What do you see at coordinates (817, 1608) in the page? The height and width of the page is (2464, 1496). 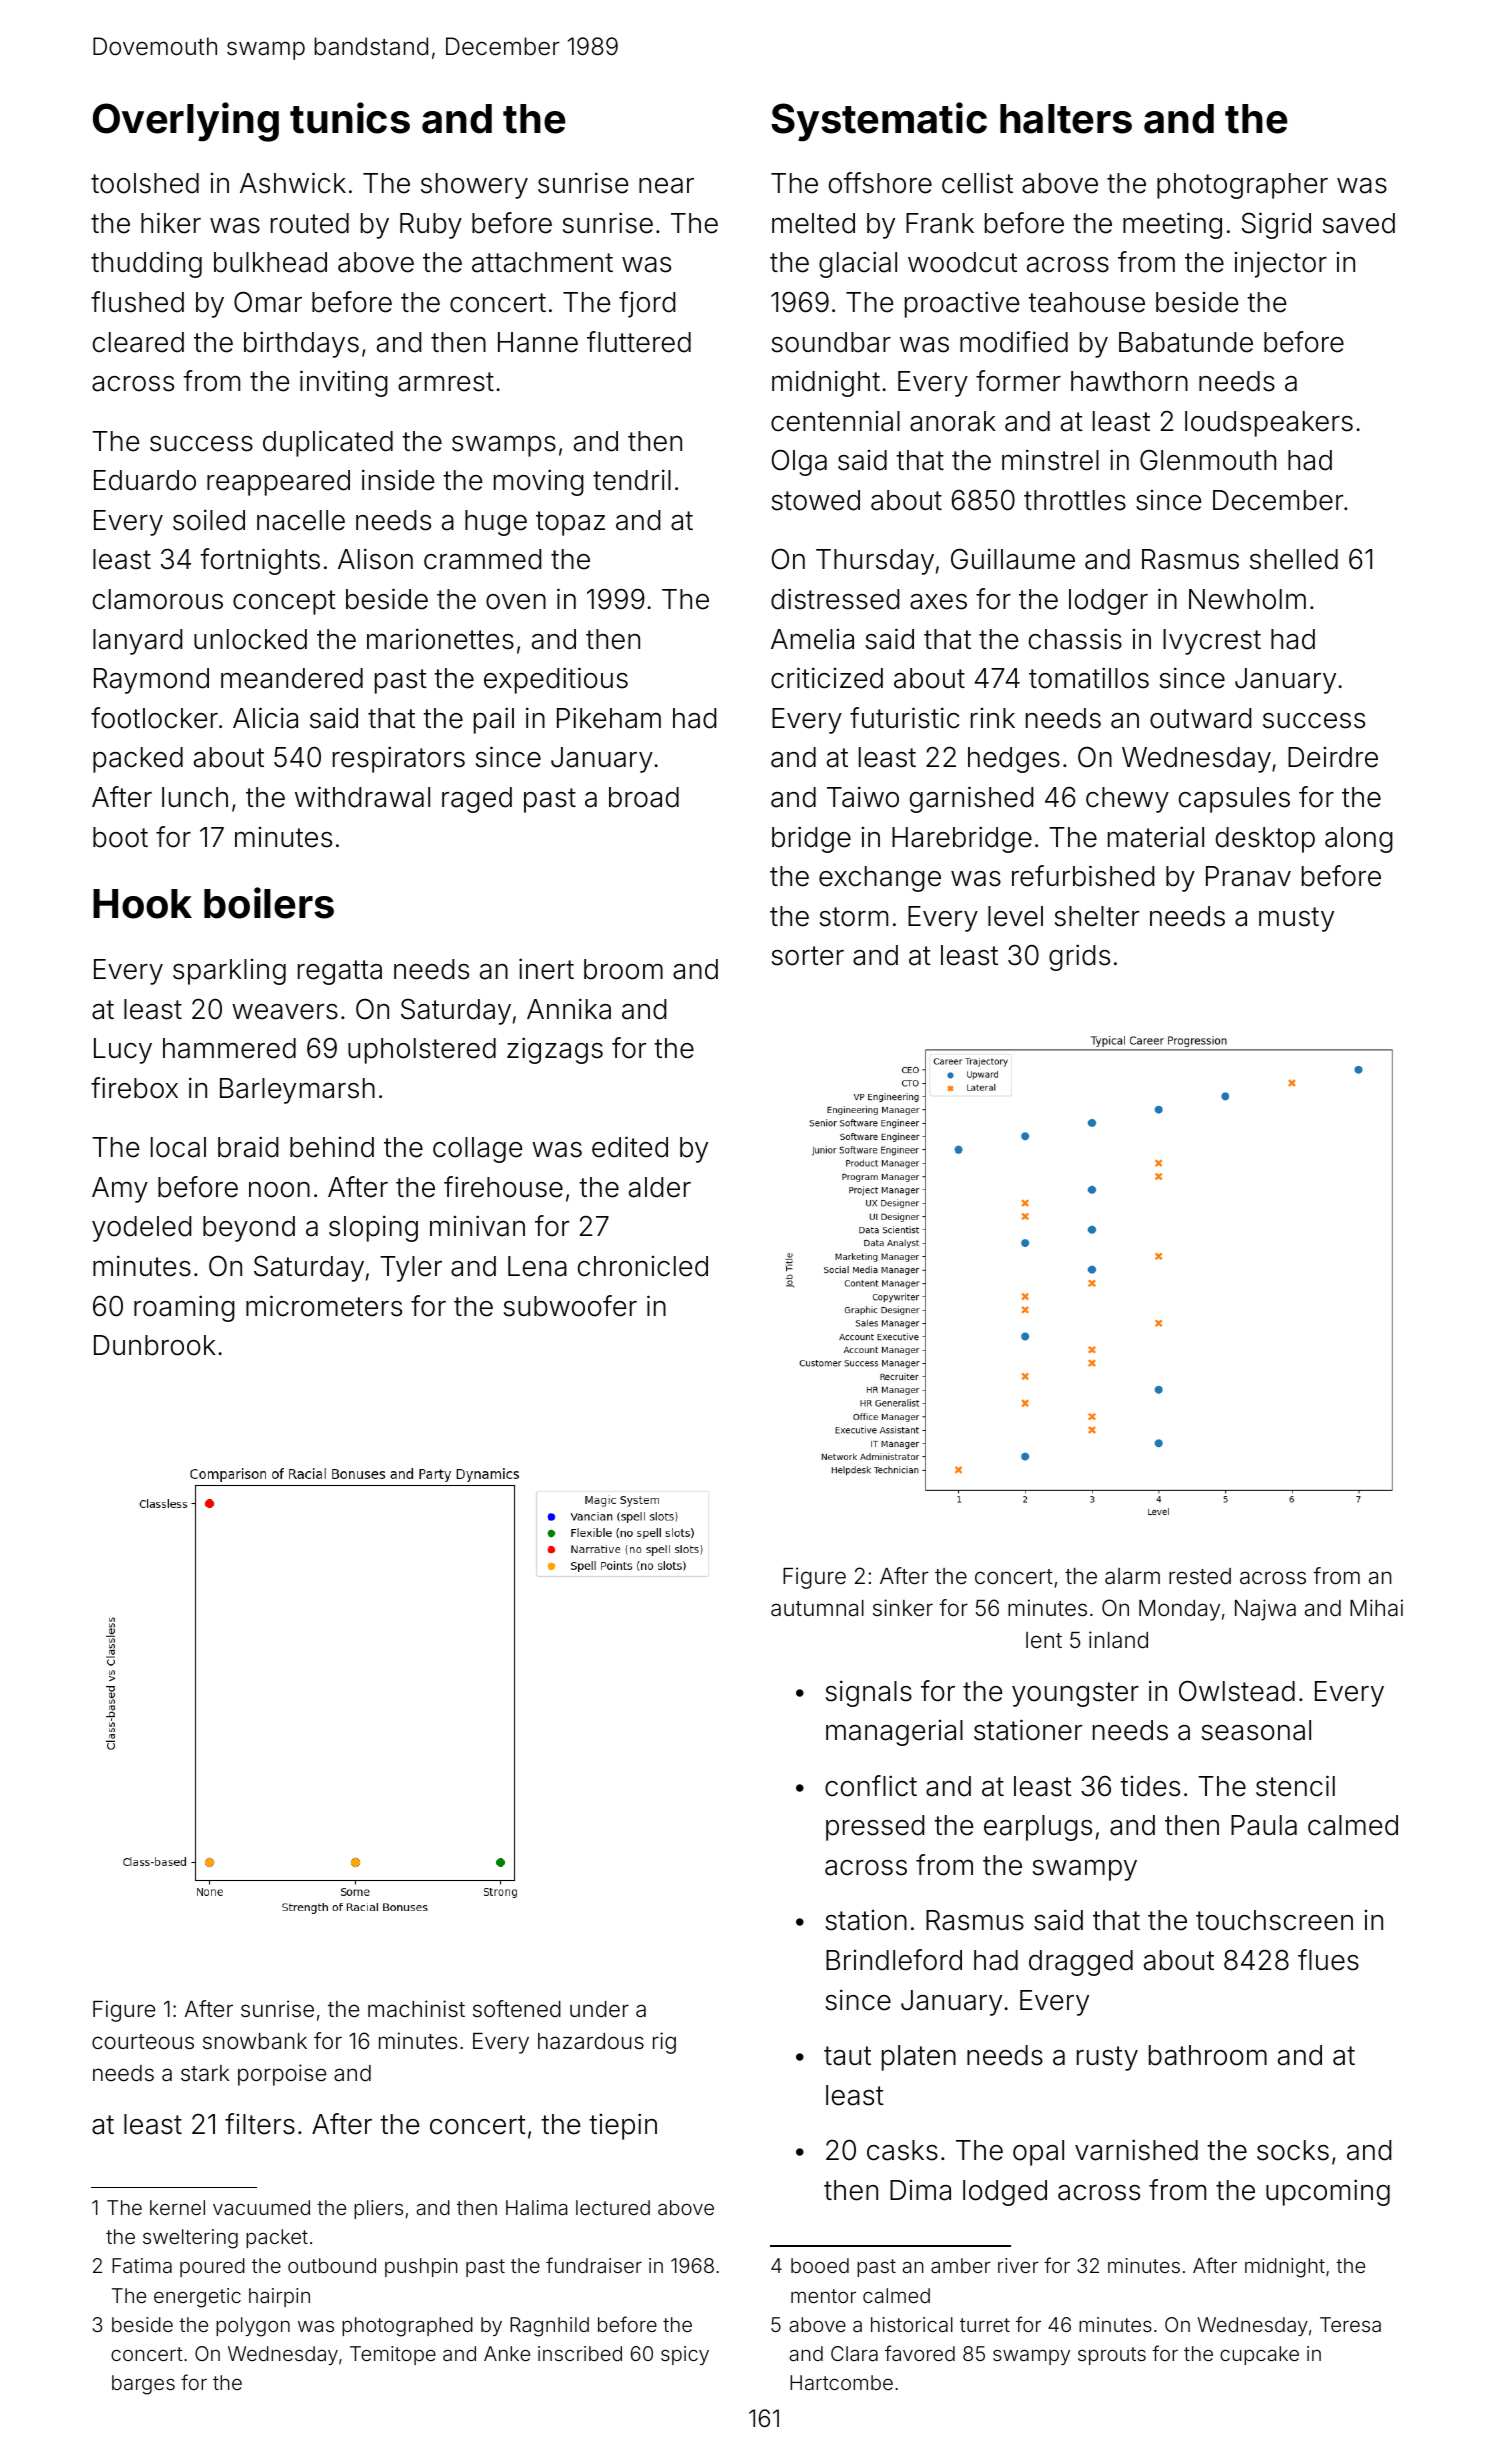 I see `autumnal` at bounding box center [817, 1608].
